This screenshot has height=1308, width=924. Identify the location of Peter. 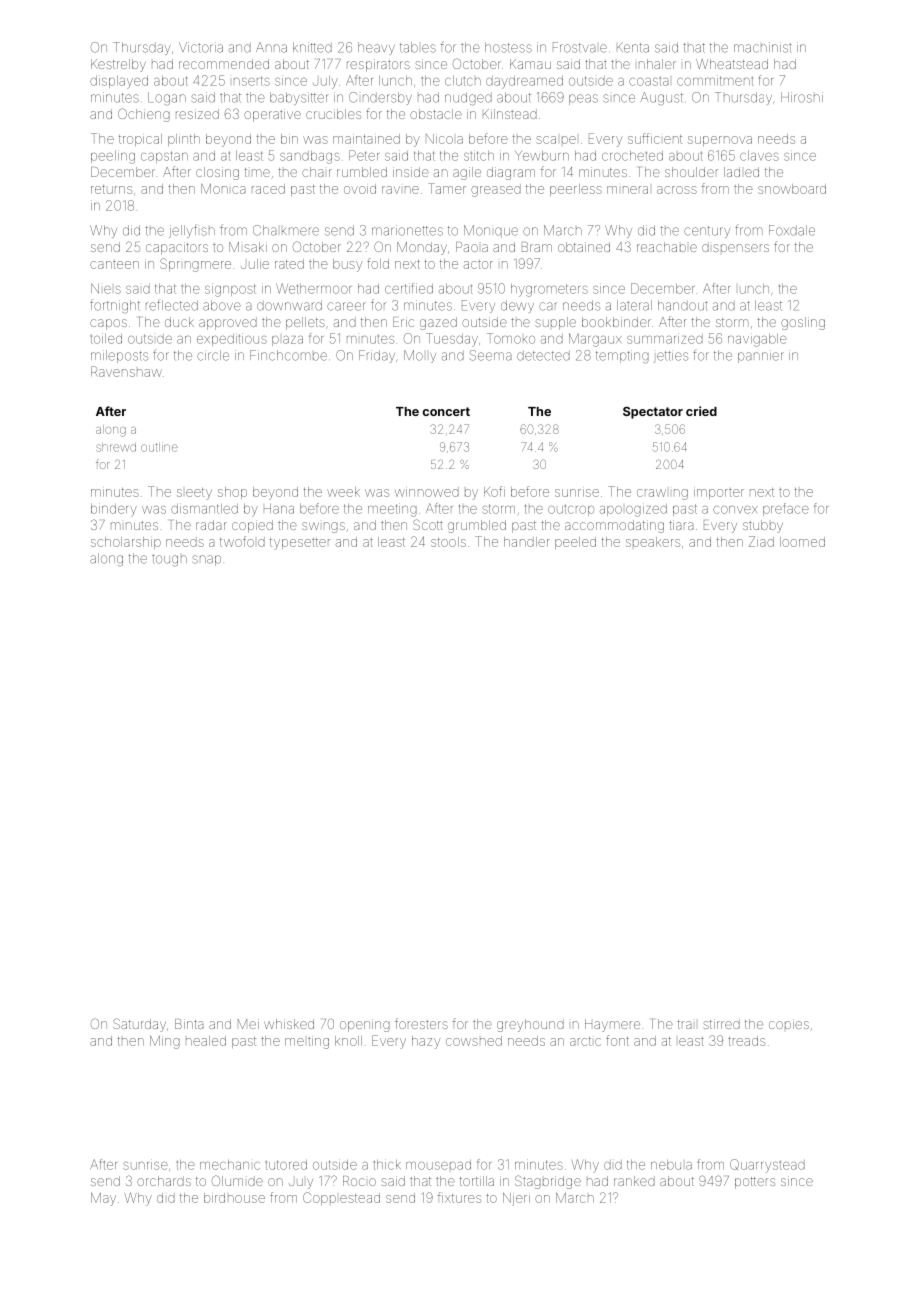
(364, 155).
